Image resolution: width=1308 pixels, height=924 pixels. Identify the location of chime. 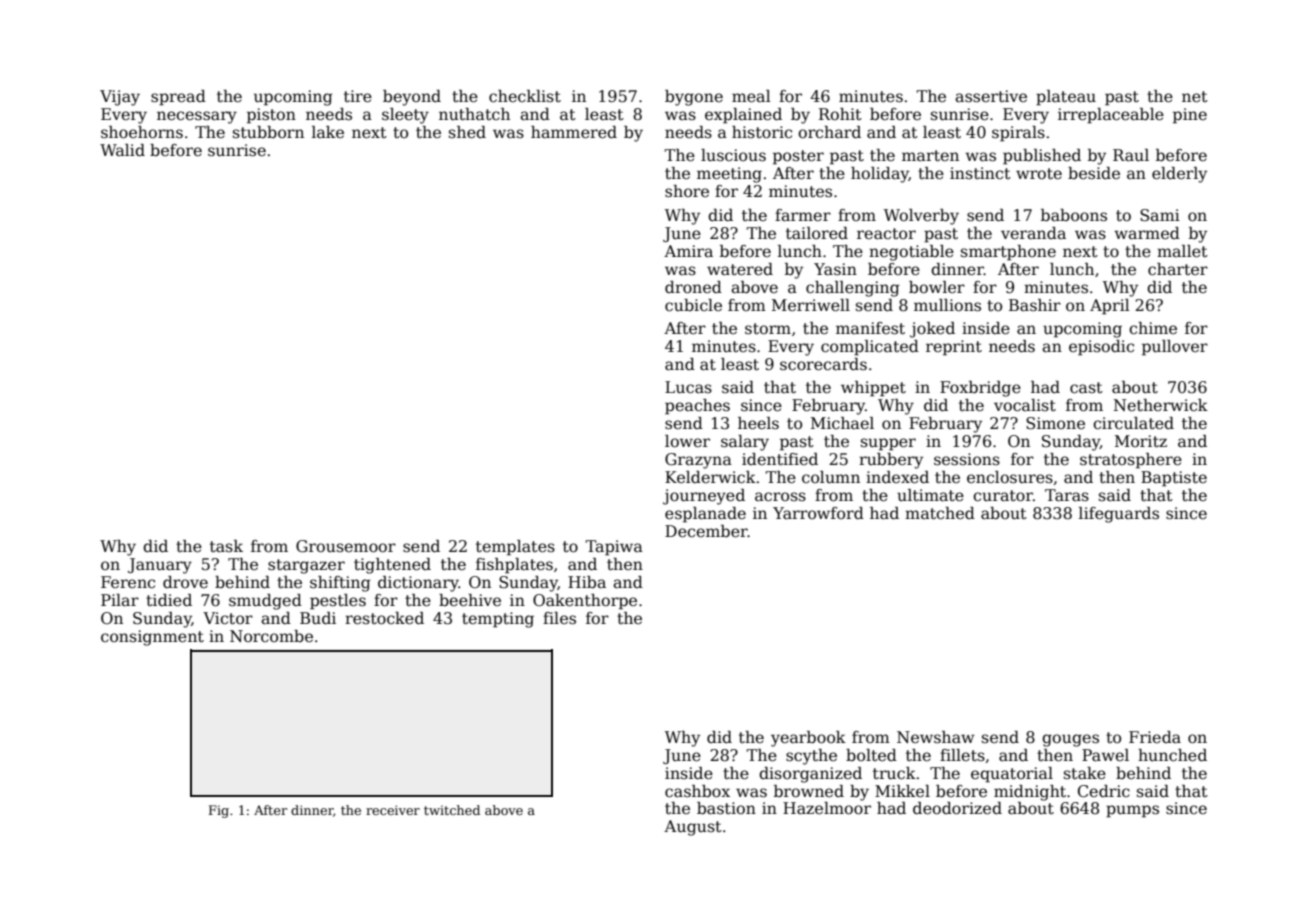
(1153, 328).
